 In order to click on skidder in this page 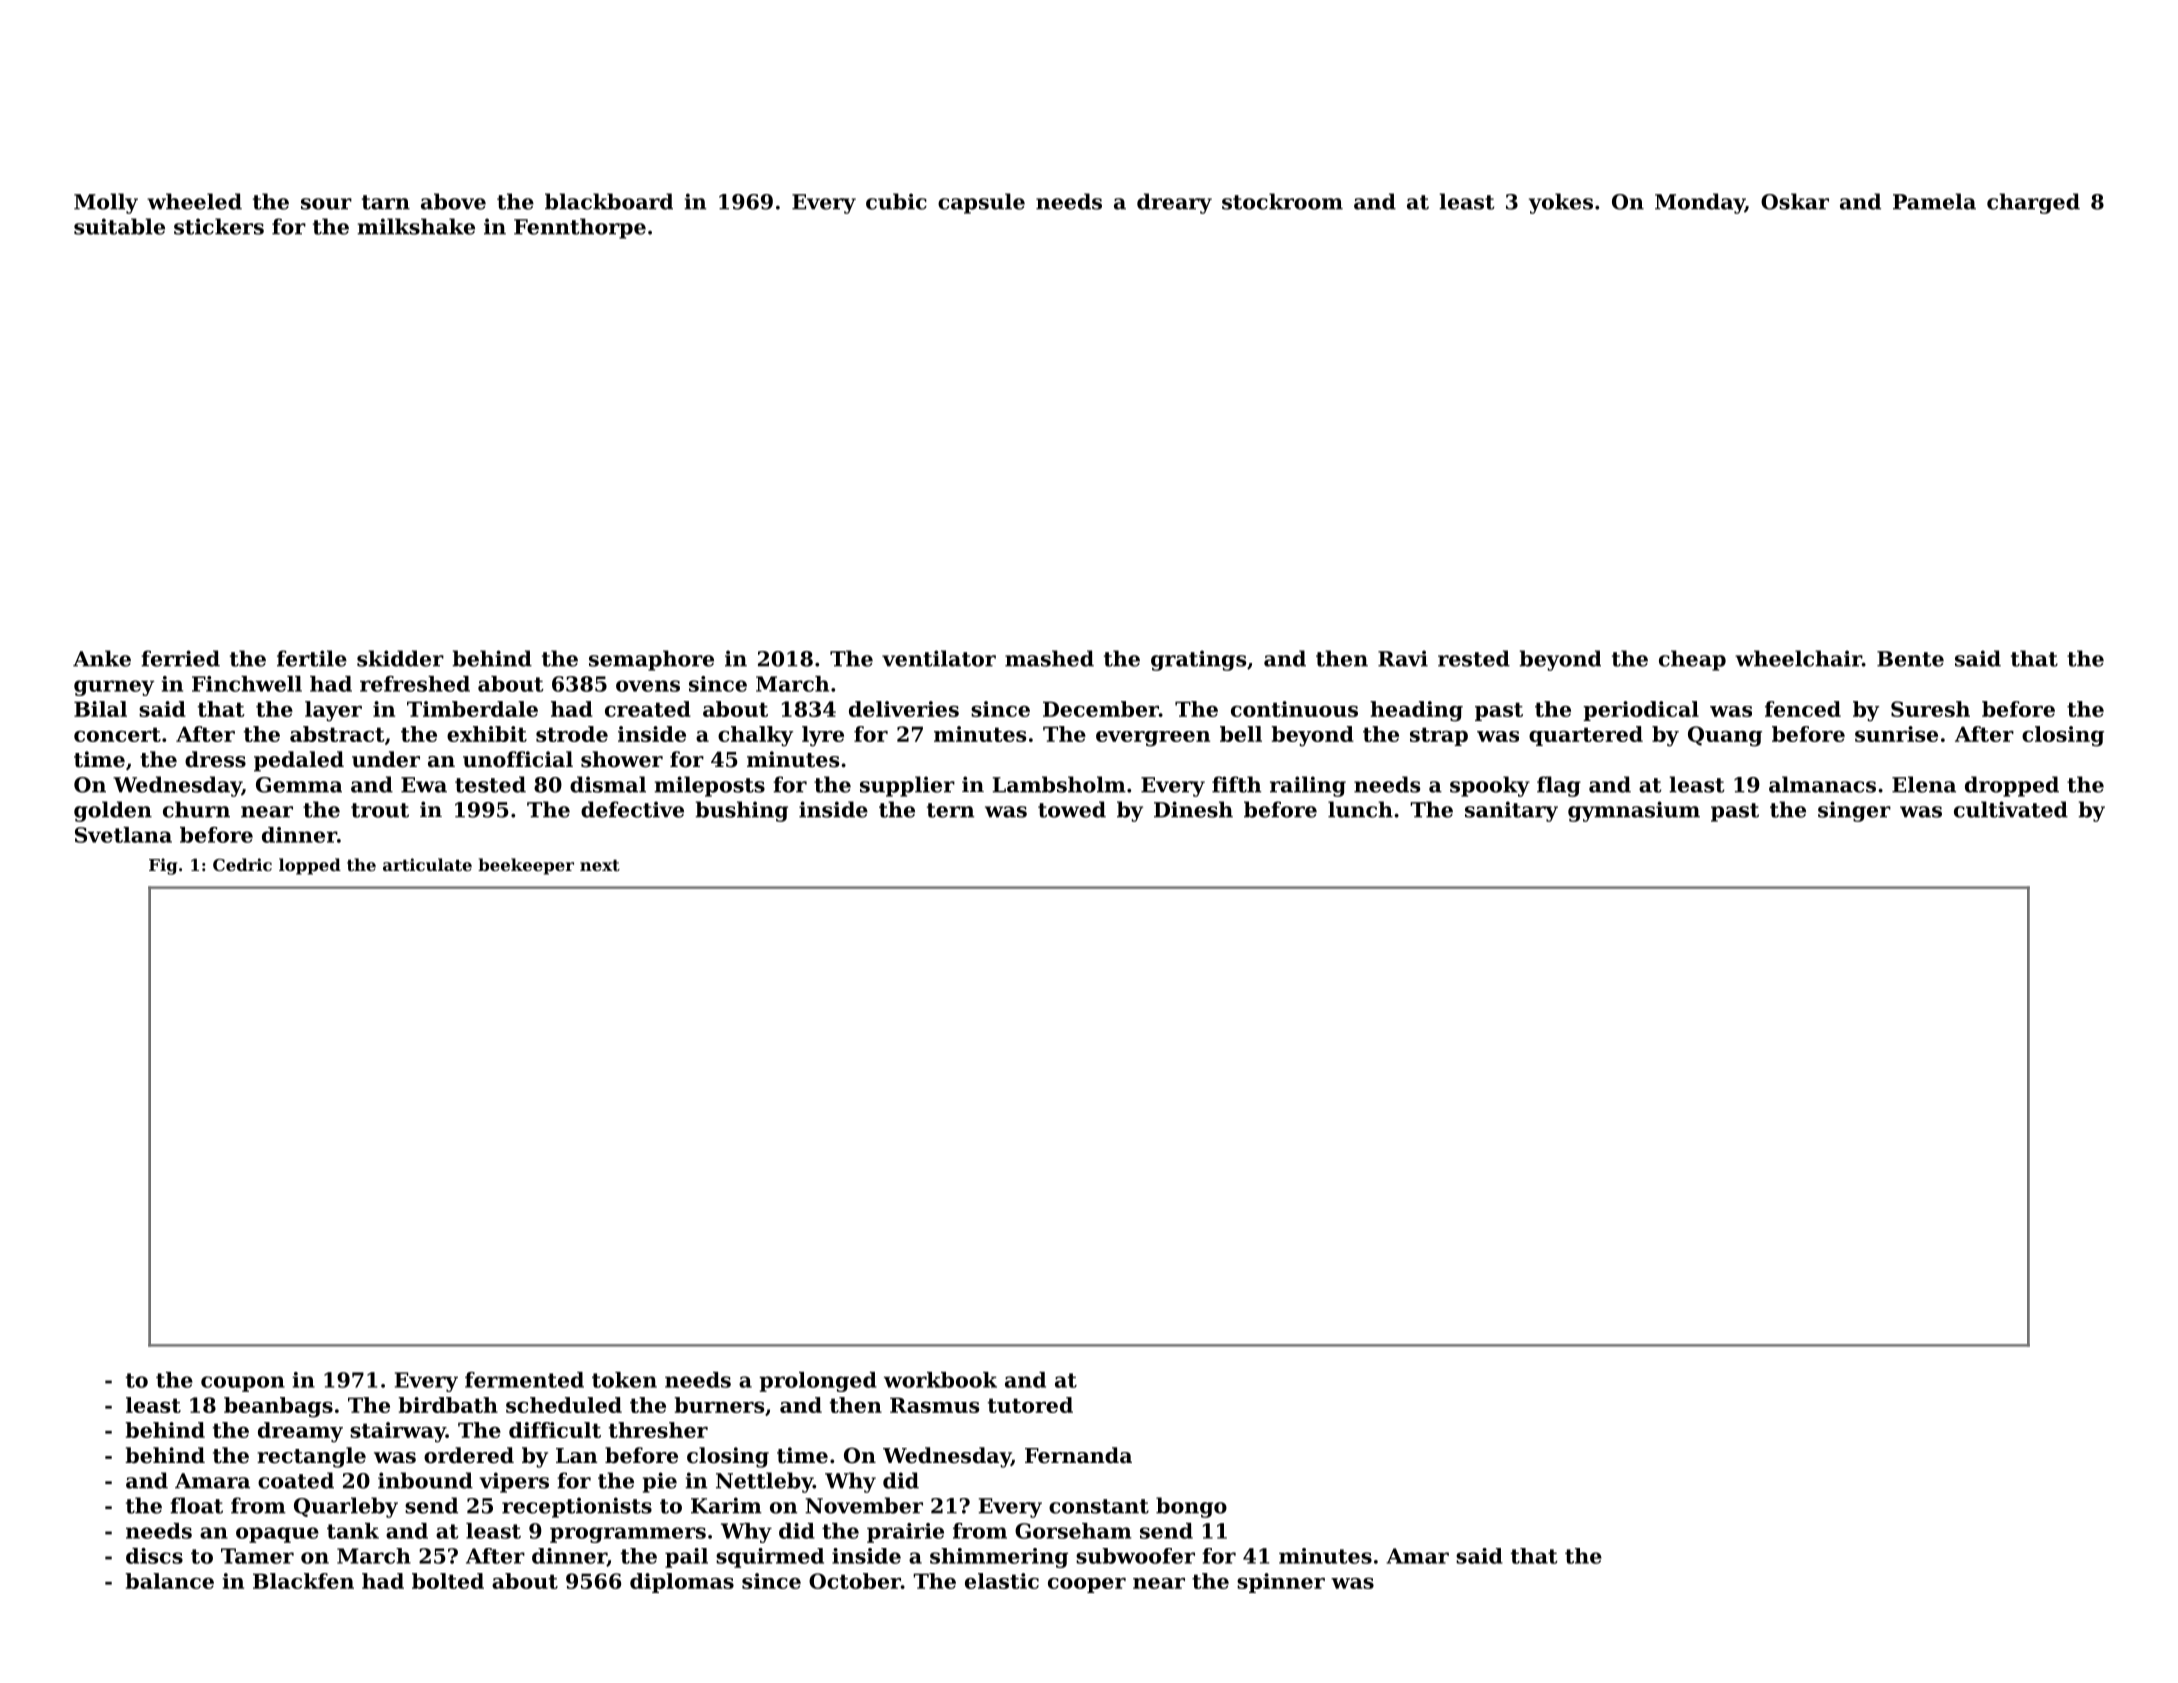, I will do `click(400, 658)`.
